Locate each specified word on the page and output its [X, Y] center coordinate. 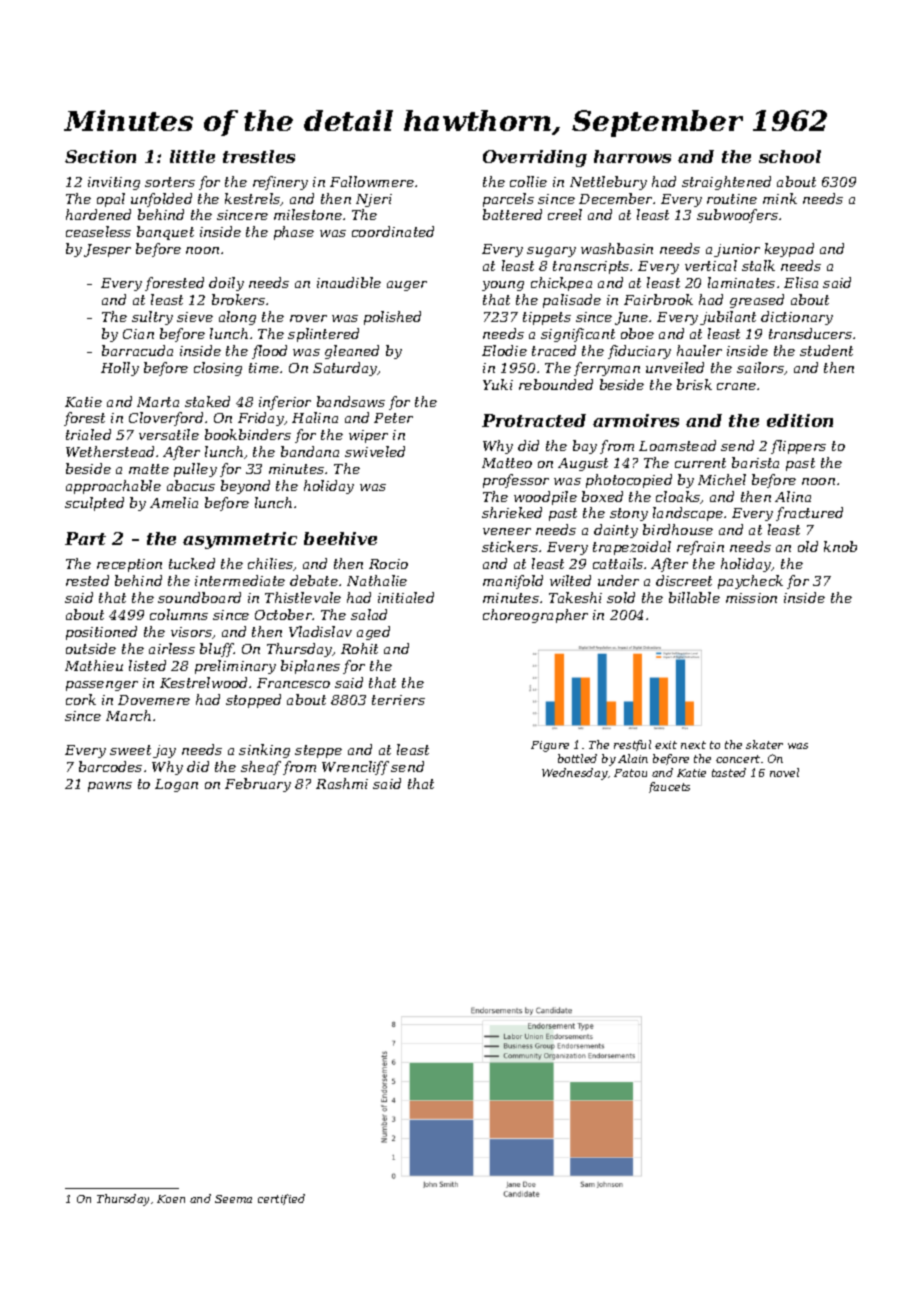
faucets [669, 787]
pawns [110, 787]
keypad [789, 250]
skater [764, 744]
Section [100, 156]
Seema [233, 1199]
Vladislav [320, 631]
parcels [508, 200]
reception [129, 565]
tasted [729, 772]
